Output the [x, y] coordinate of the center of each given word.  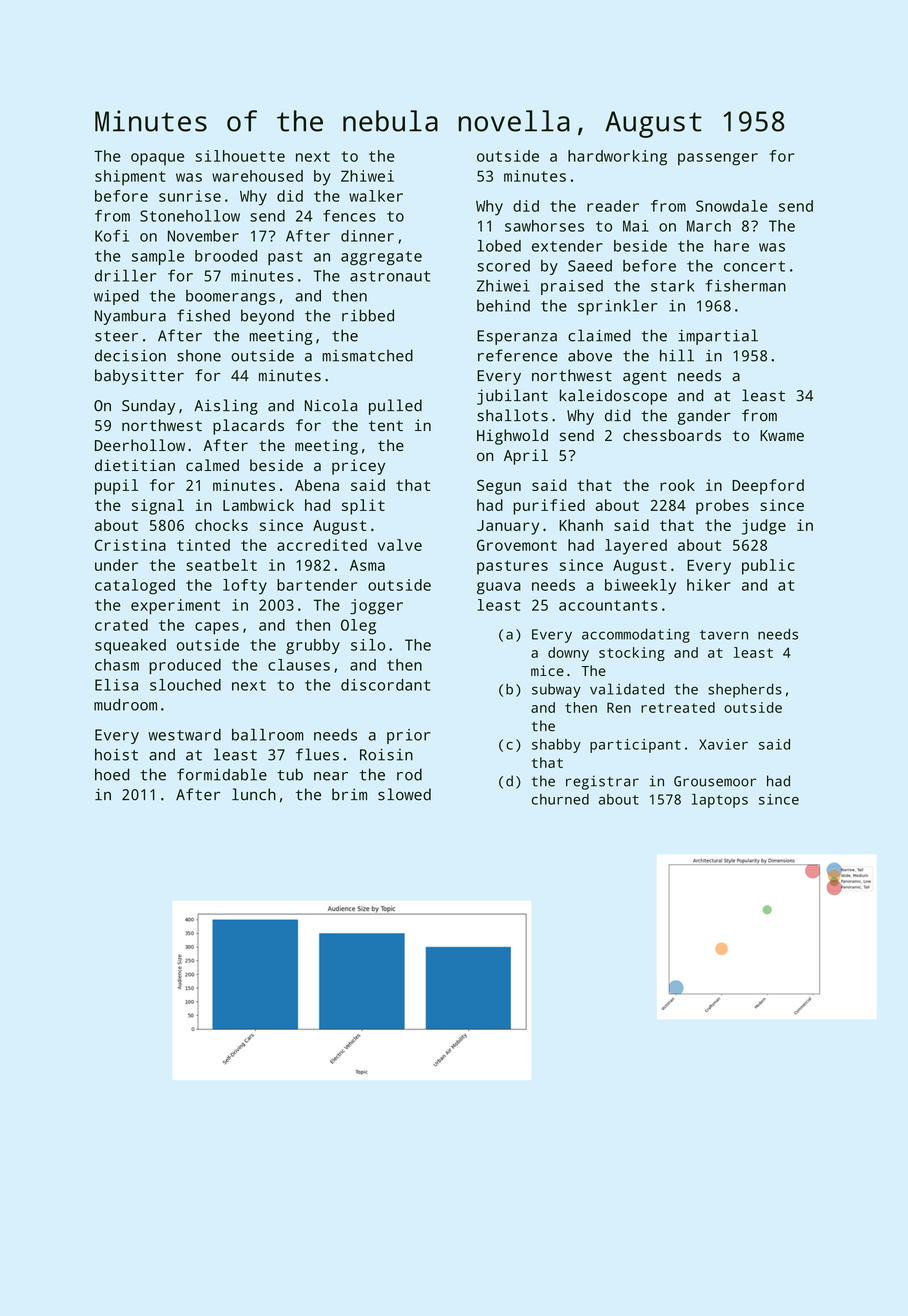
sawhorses [544, 226]
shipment [130, 177]
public [768, 567]
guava [499, 588]
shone [199, 355]
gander [704, 417]
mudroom [125, 705]
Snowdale [732, 206]
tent [386, 426]
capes [217, 628]
